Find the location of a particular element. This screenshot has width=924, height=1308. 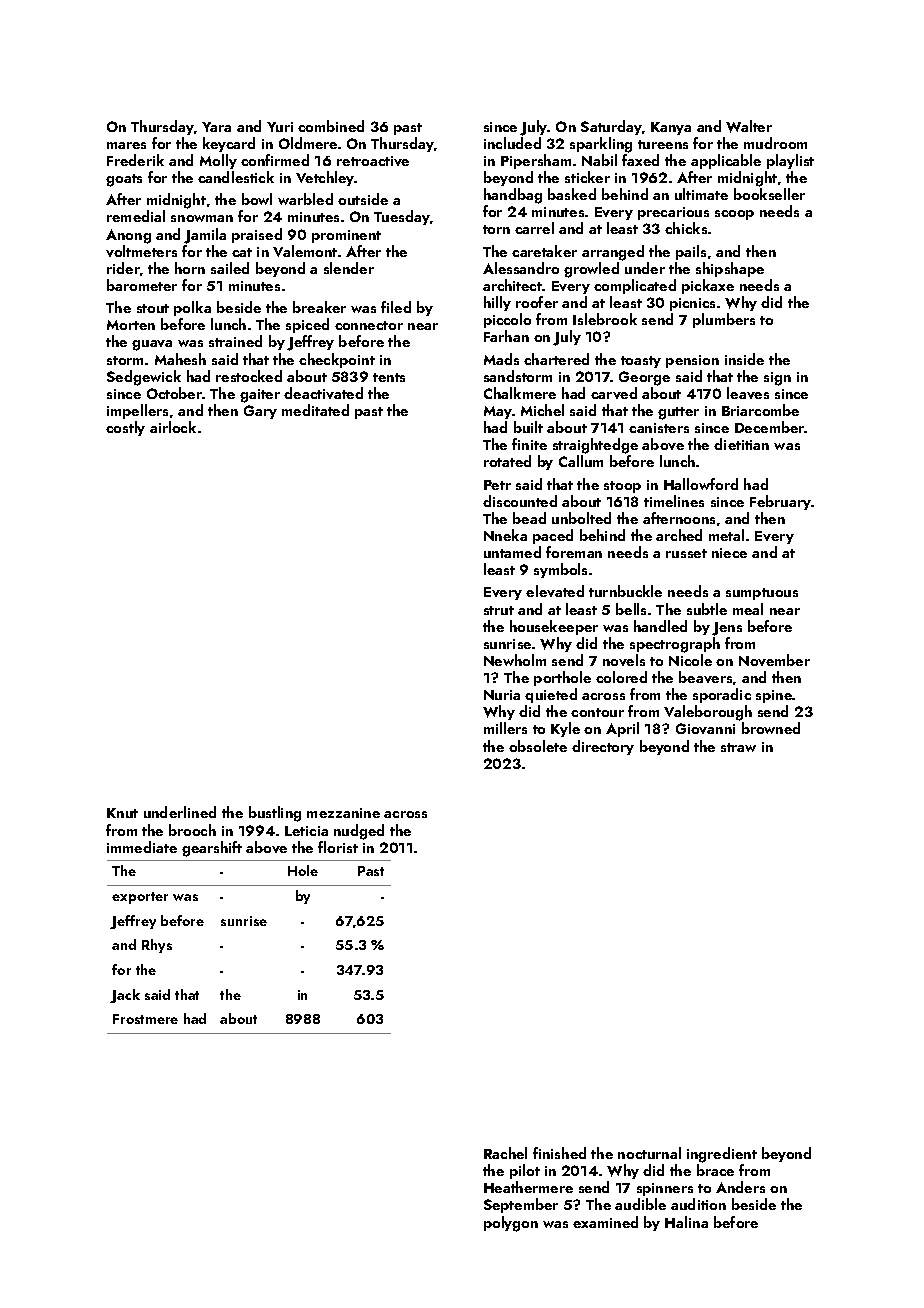

costly is located at coordinates (125, 428).
